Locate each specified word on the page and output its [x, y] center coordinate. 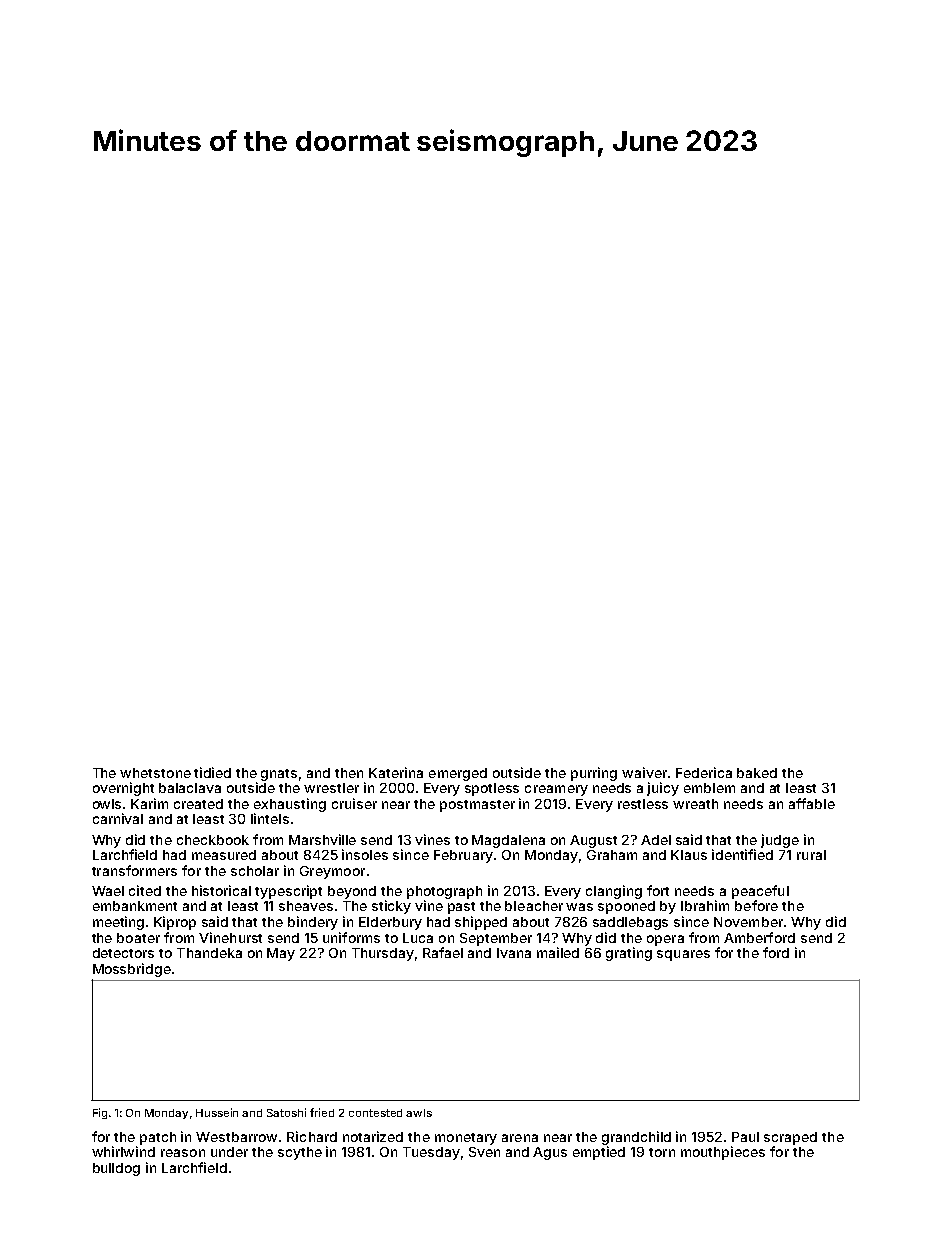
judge [780, 841]
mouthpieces [723, 1153]
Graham [612, 855]
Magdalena [508, 841]
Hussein [217, 1112]
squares [683, 955]
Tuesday [431, 1153]
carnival [118, 818]
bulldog [116, 1169]
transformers [134, 870]
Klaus [689, 855]
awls [419, 1113]
